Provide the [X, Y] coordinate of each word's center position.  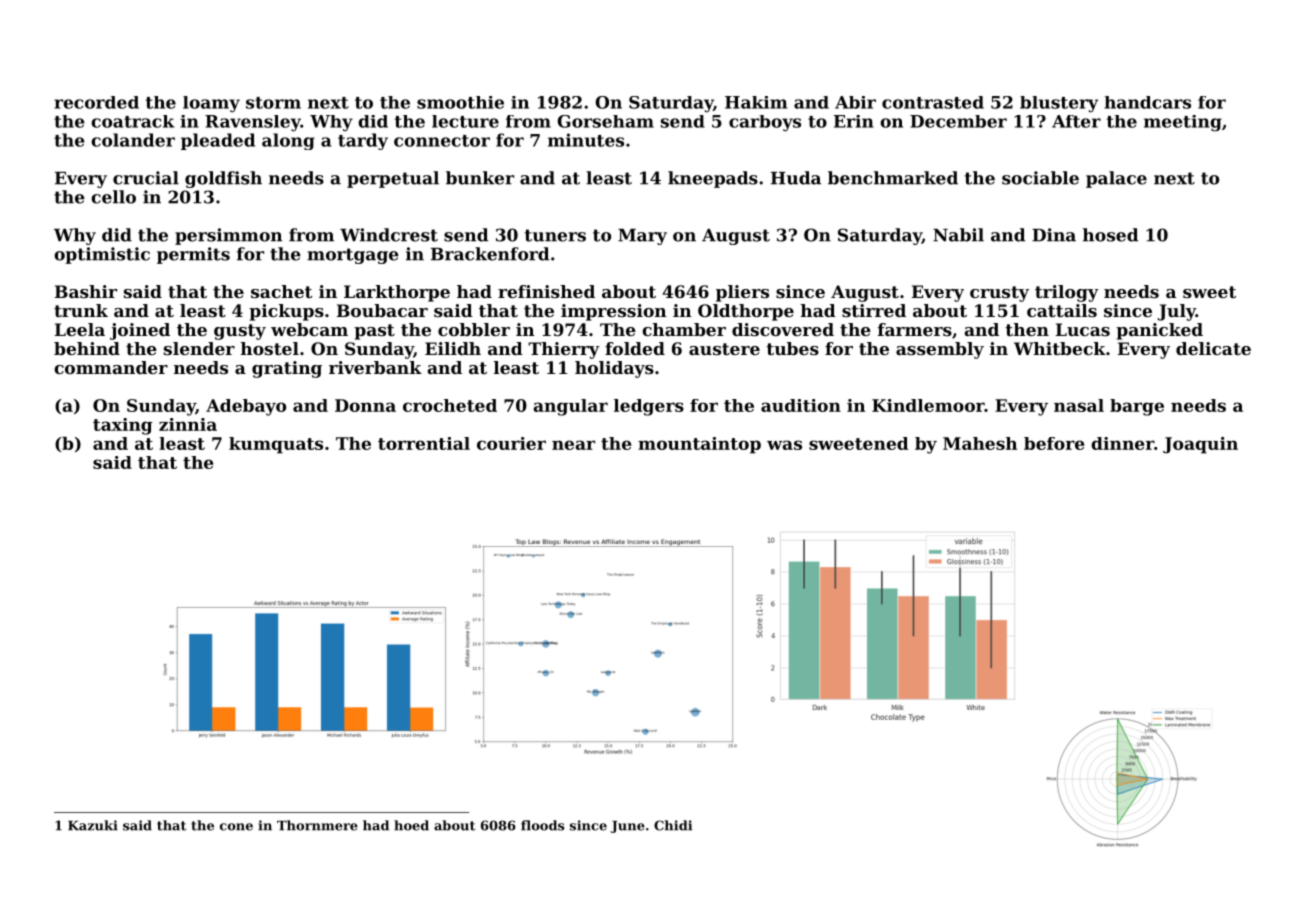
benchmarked [893, 178]
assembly [940, 350]
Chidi [673, 825]
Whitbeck [1060, 348]
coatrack [132, 121]
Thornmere [317, 825]
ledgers [649, 407]
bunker [480, 178]
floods [542, 825]
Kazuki [93, 825]
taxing [123, 426]
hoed [411, 825]
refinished [546, 291]
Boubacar [382, 310]
